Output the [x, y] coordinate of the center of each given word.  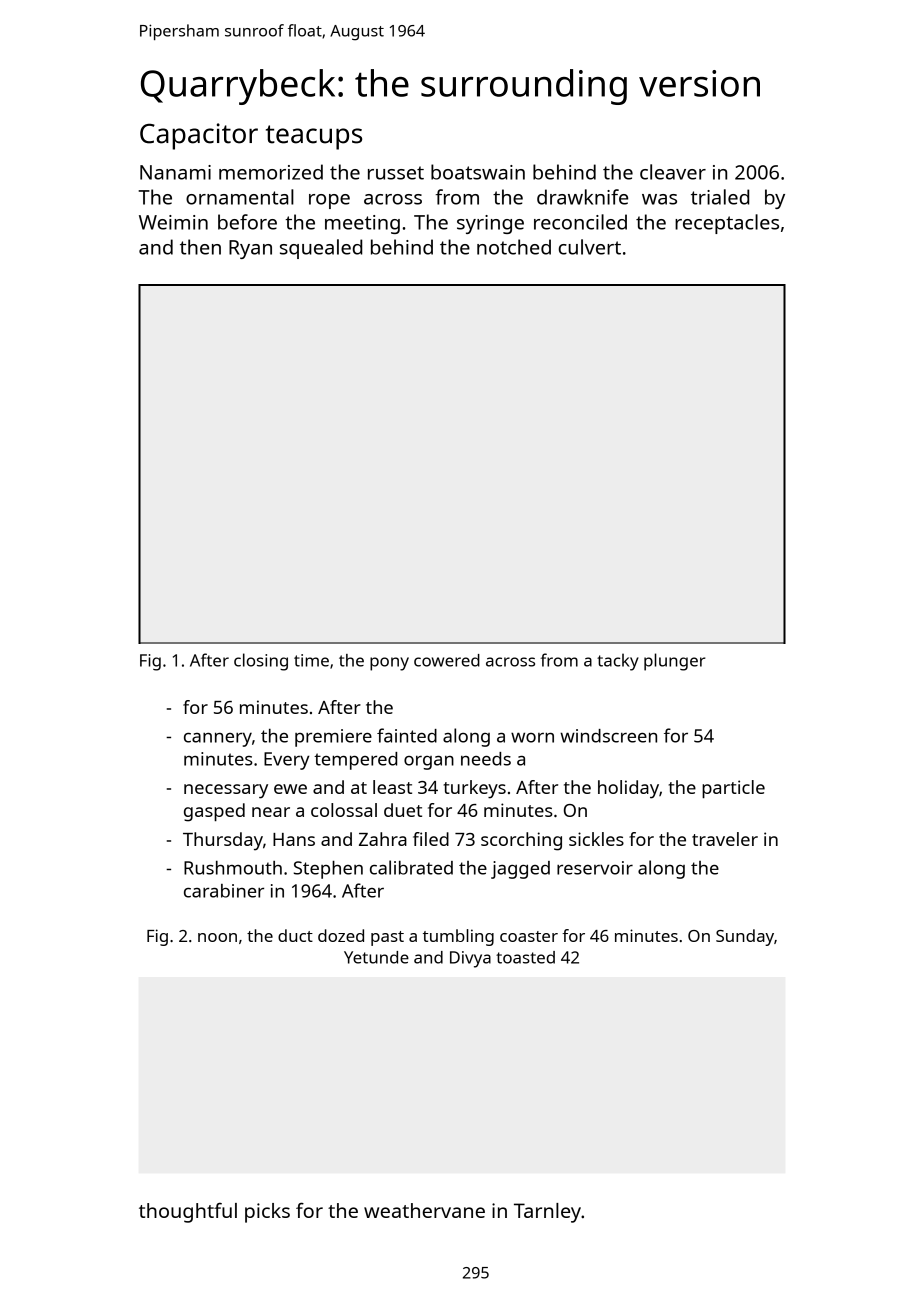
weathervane [424, 1210]
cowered [447, 660]
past [387, 938]
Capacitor [199, 136]
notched [514, 247]
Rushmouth [233, 868]
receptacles [727, 224]
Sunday [745, 937]
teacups [314, 137]
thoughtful [188, 1212]
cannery [218, 739]
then [200, 247]
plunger [675, 662]
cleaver [673, 172]
